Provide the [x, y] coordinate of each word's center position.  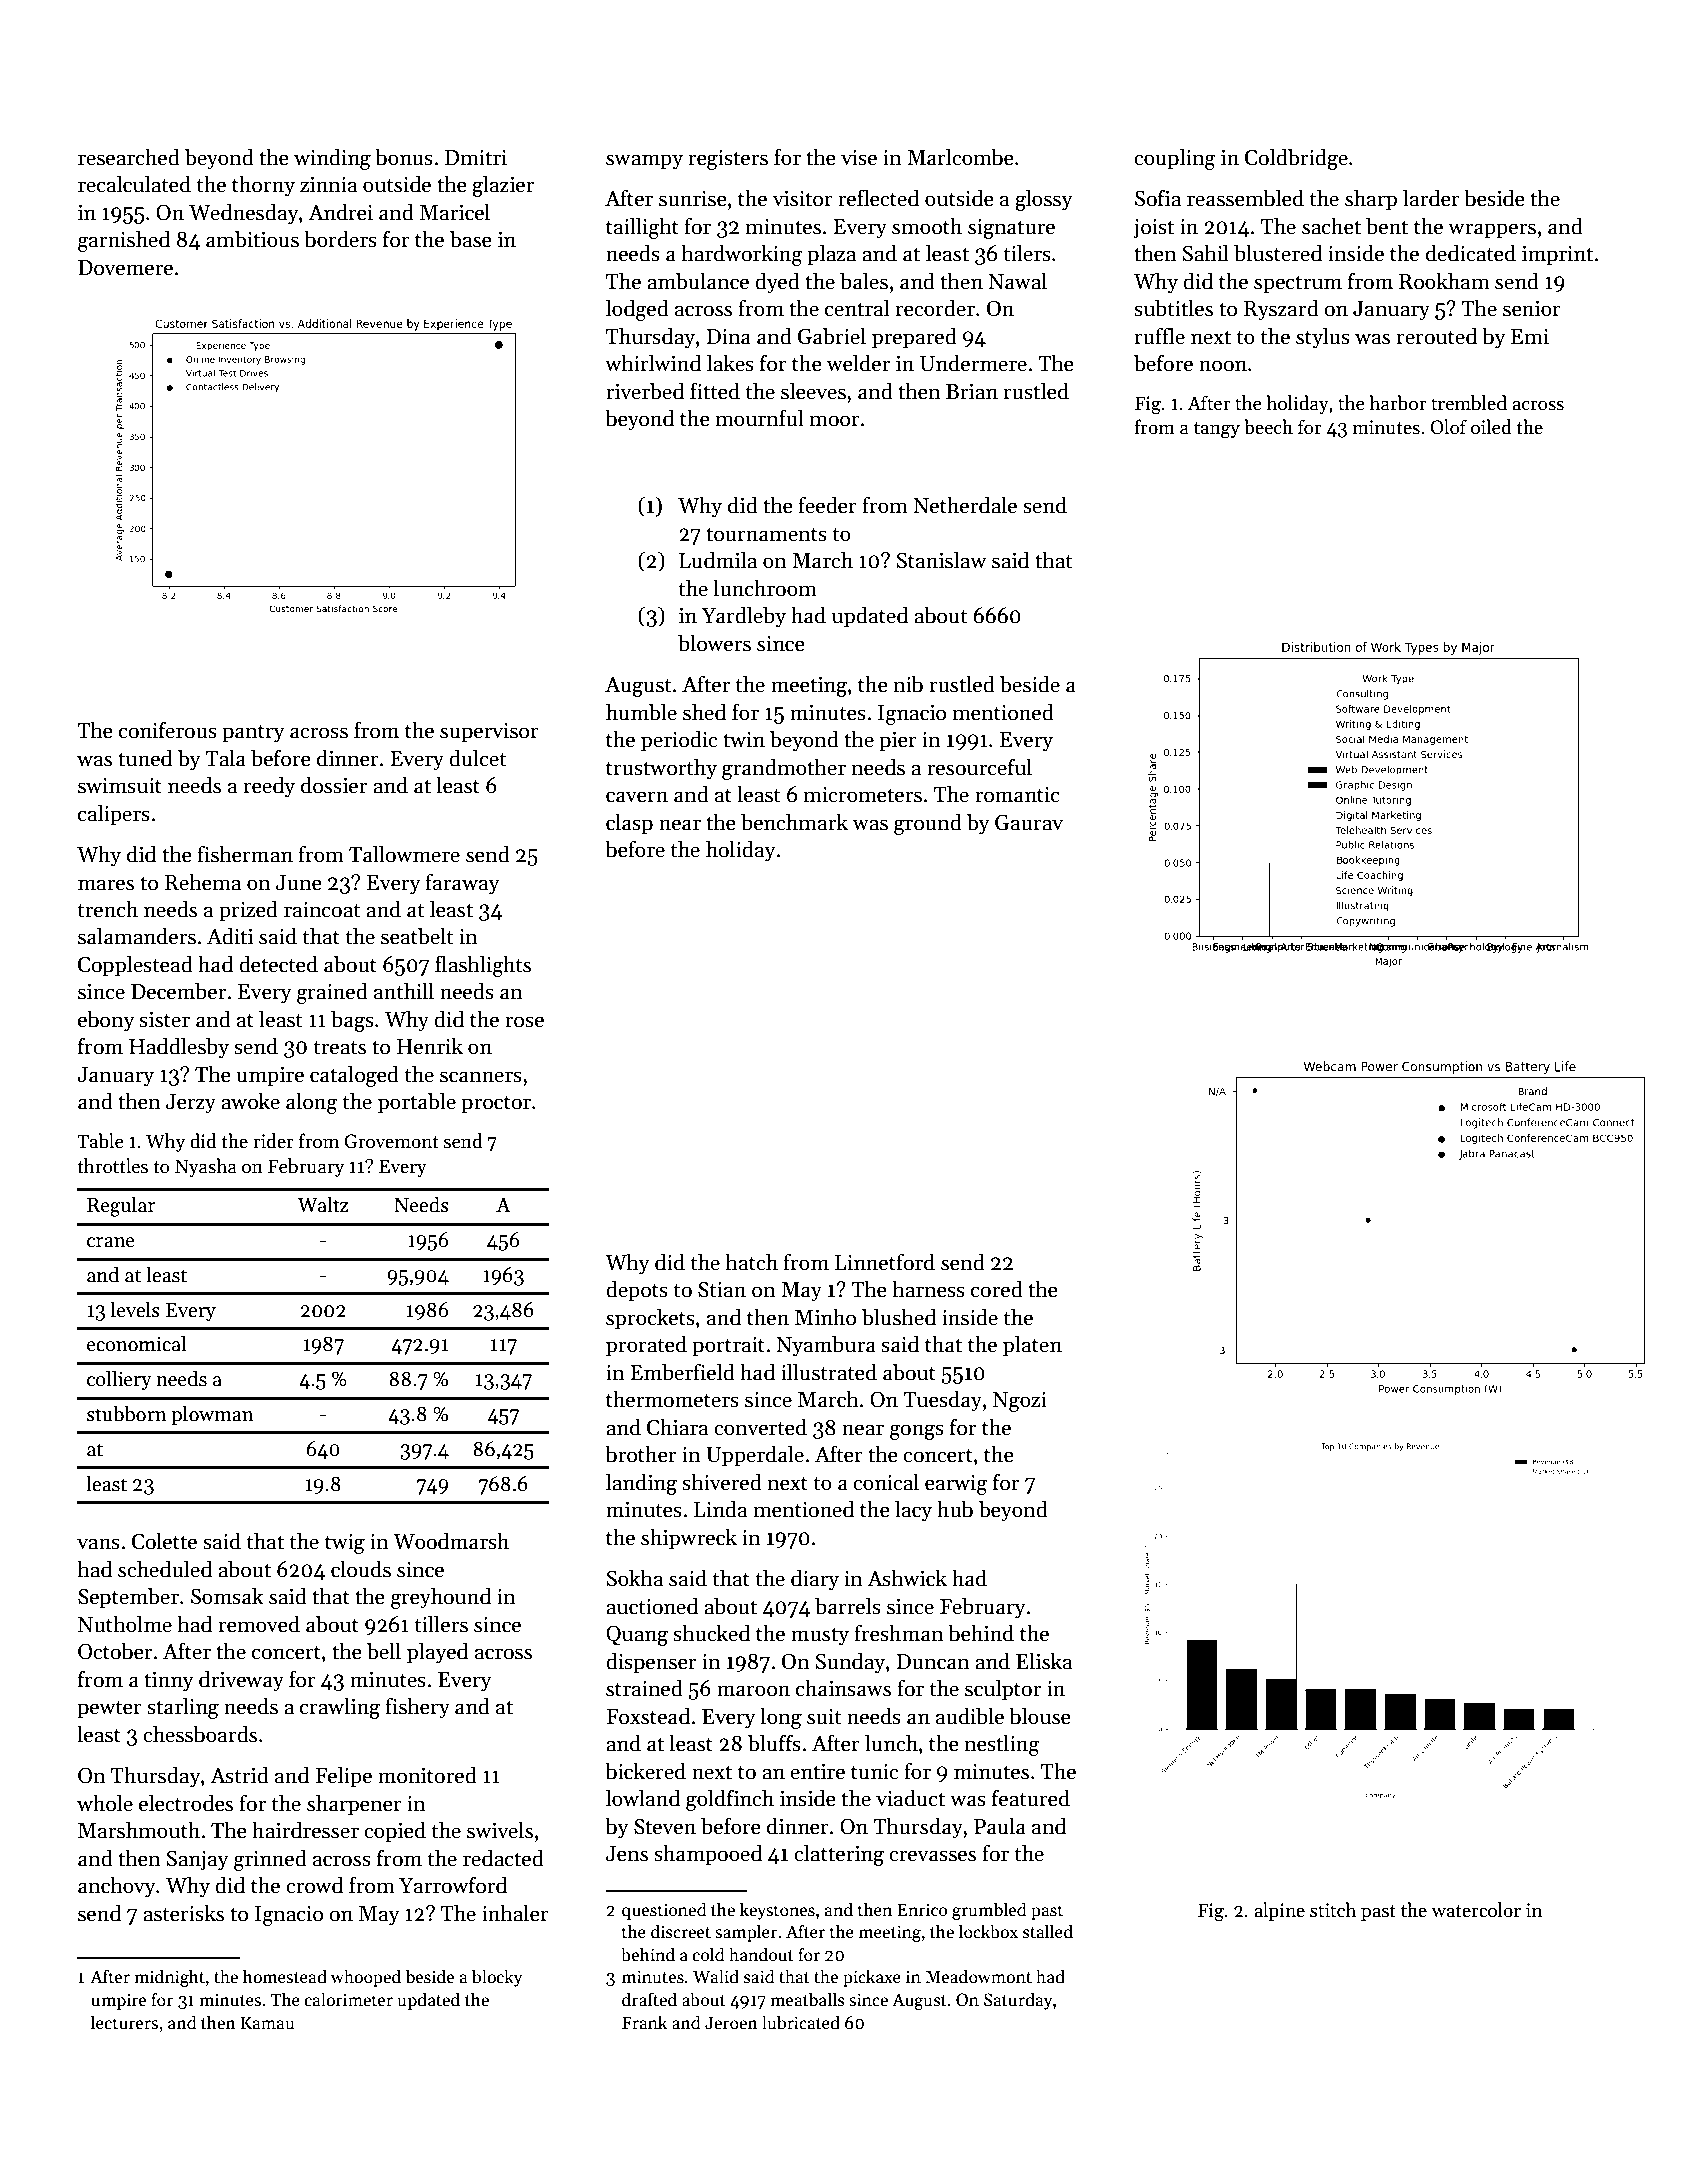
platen [1032, 1346]
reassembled [1245, 198]
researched [129, 157]
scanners [481, 1077]
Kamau [268, 2023]
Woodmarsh [451, 1541]
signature [1011, 229]
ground [928, 824]
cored [997, 1289]
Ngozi [1020, 1402]
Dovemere [125, 268]
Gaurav [1029, 822]
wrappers [1492, 231]
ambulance [698, 281]
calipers [114, 815]
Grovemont [391, 1141]
